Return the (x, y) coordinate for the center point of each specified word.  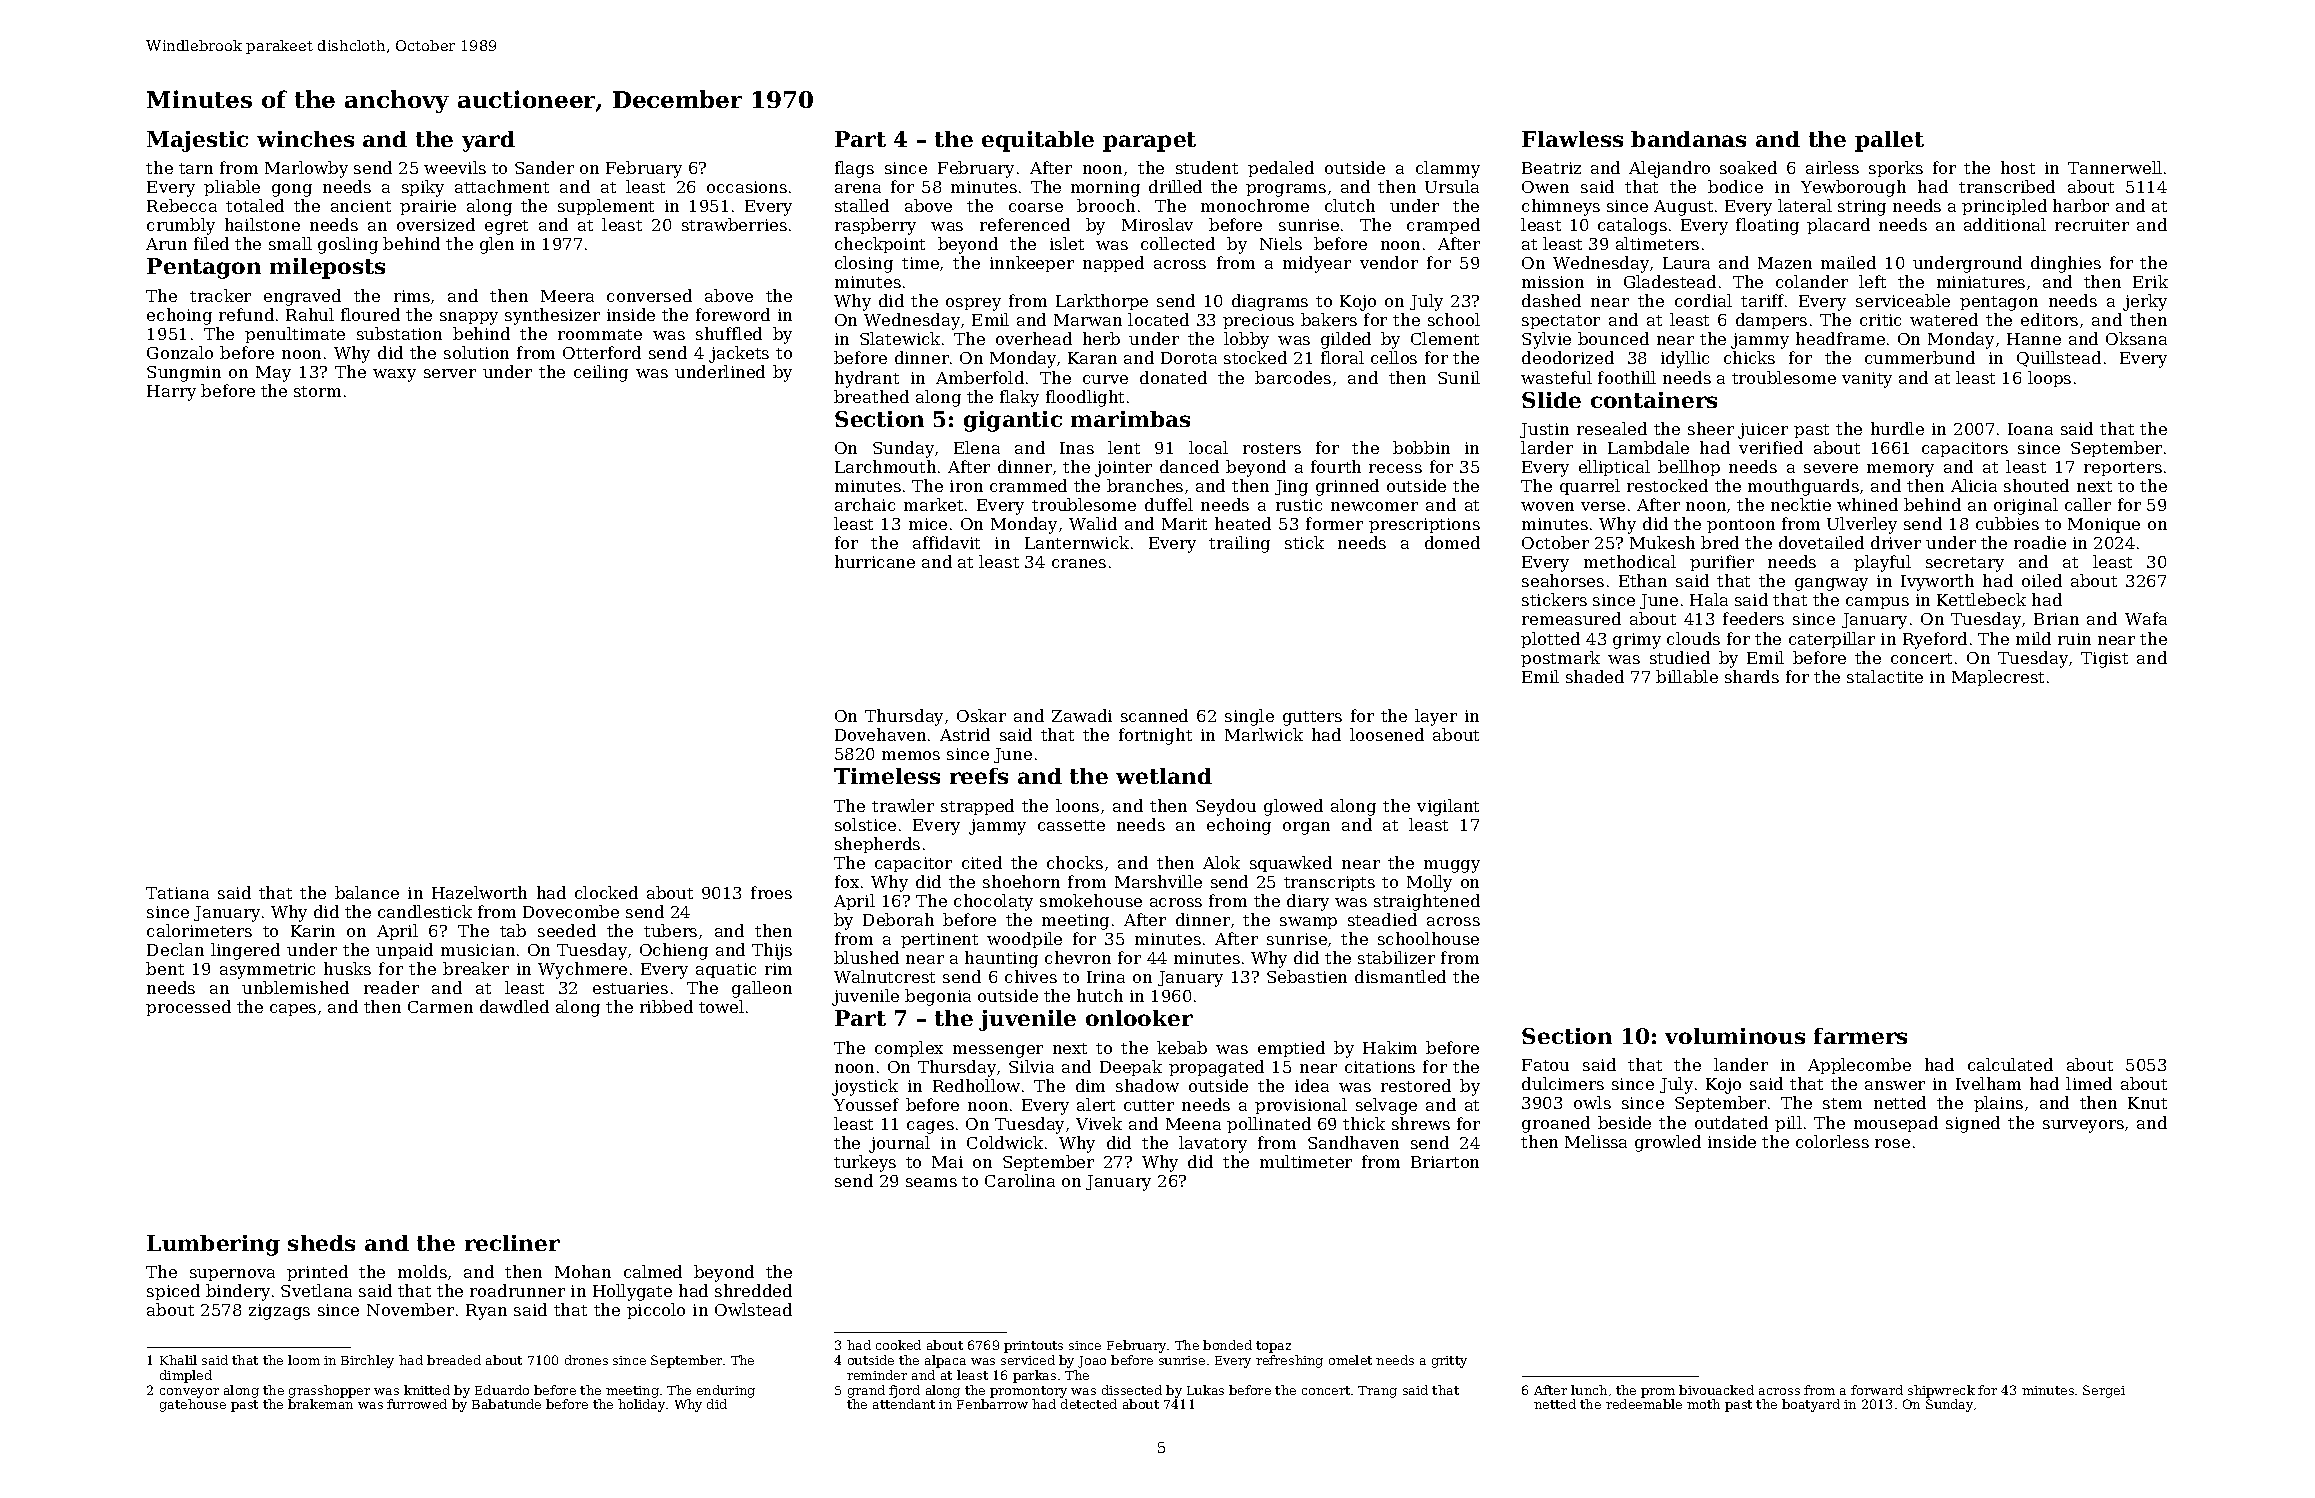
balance (367, 892)
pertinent (939, 940)
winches (305, 139)
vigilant (1448, 807)
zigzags (279, 1312)
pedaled (1281, 169)
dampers (1771, 321)
